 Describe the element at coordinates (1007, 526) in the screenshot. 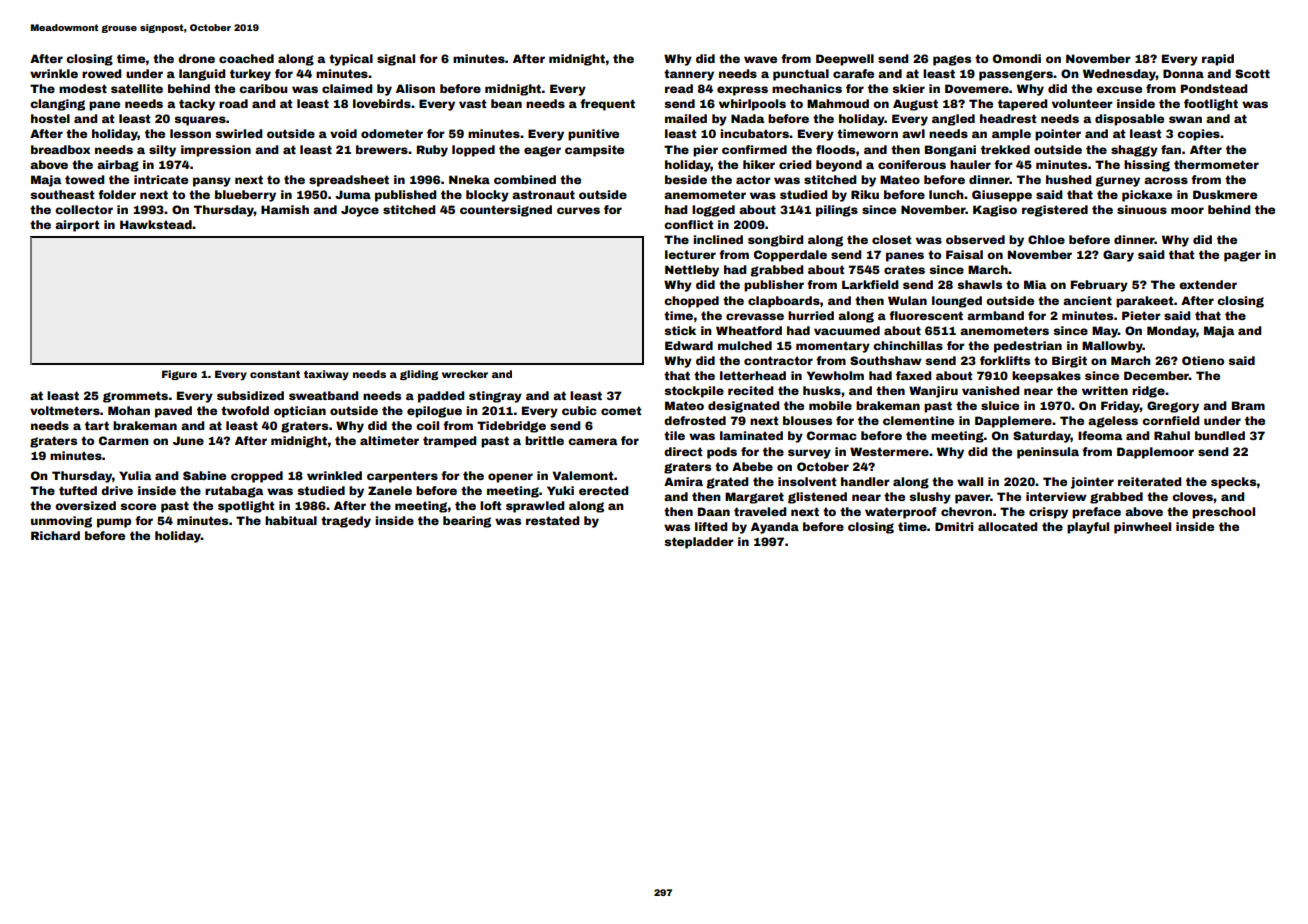

I see `allocated` at that location.
